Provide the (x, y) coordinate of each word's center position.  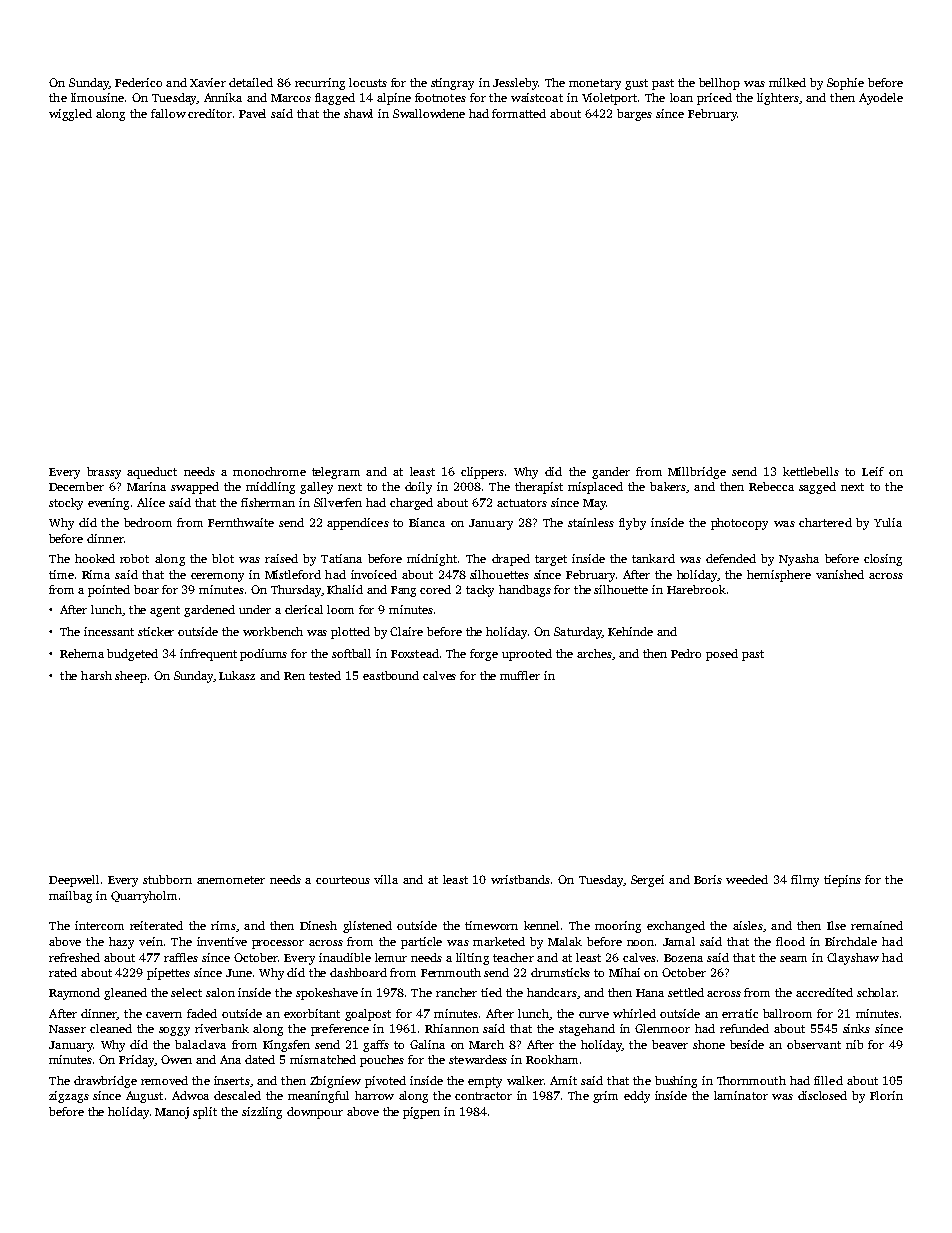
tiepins (842, 881)
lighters (778, 99)
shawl (358, 113)
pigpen (421, 1113)
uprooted (527, 655)
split (205, 1113)
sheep (131, 677)
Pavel (252, 113)
